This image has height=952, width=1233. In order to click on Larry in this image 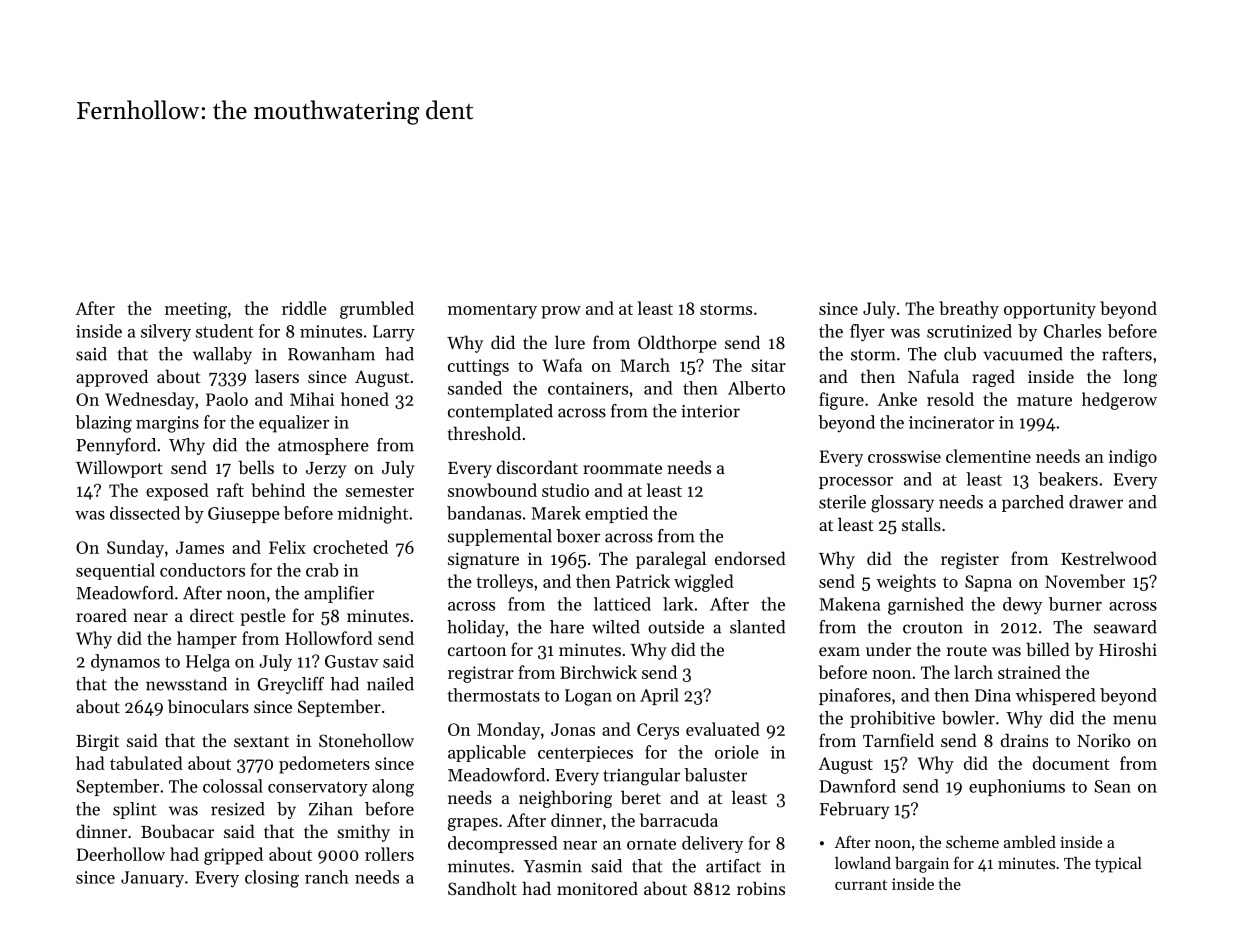, I will do `click(394, 333)`.
